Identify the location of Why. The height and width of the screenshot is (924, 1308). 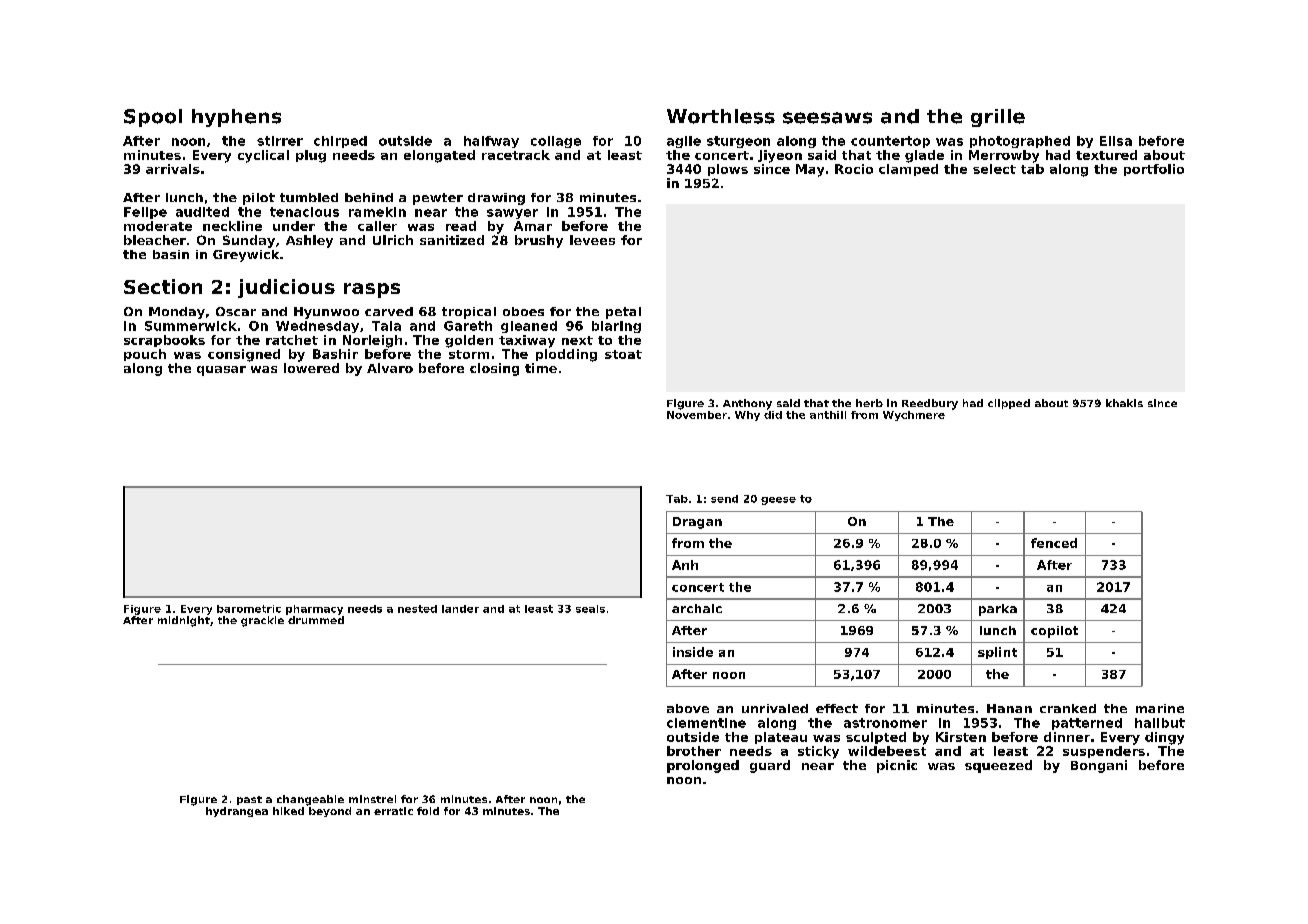
(747, 416).
